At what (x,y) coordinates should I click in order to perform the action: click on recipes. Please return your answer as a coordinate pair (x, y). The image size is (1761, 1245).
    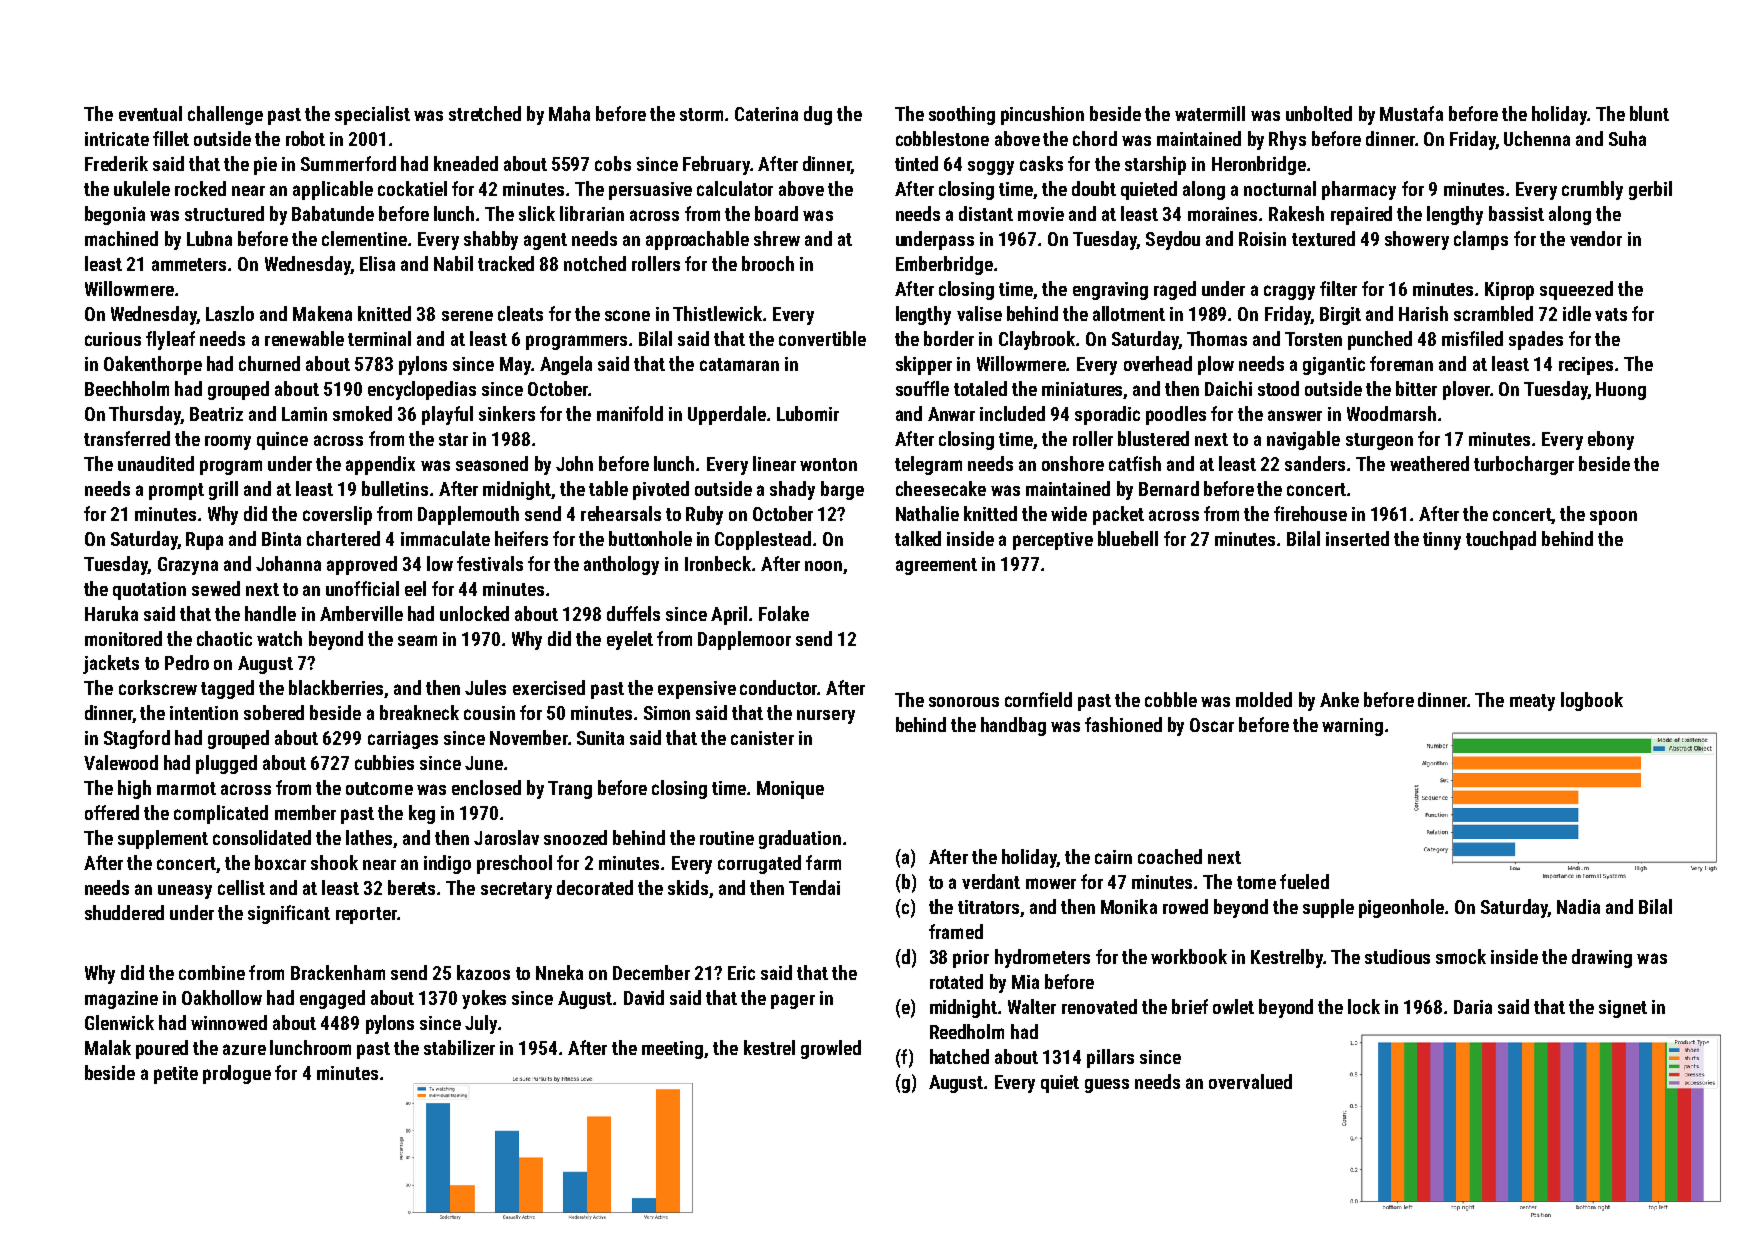
    Looking at the image, I should click on (1586, 366).
